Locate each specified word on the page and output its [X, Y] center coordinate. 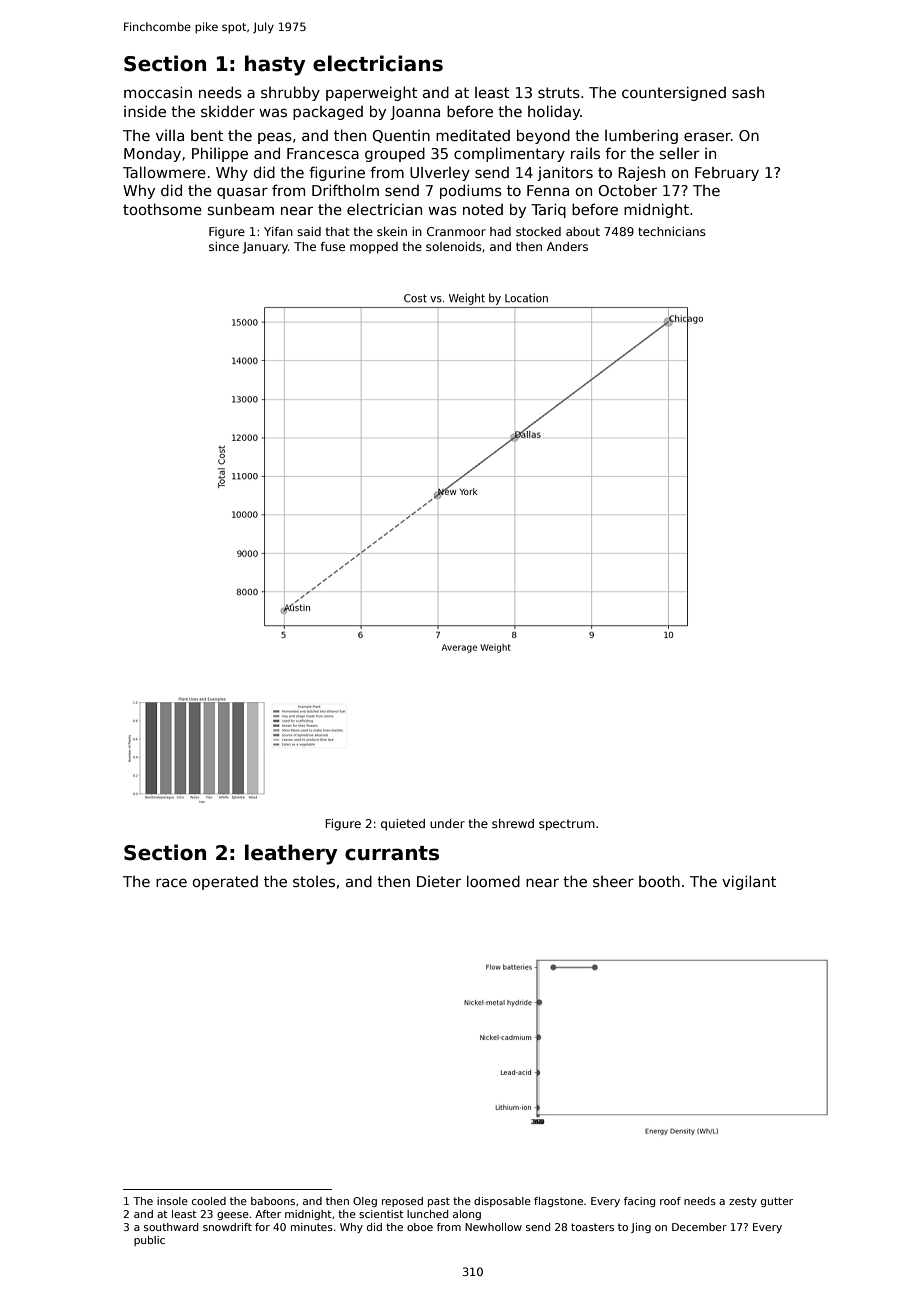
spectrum [567, 825]
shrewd [513, 823]
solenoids [454, 246]
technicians [672, 231]
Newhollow [493, 1227]
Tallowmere [164, 172]
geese [233, 1216]
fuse [333, 246]
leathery [291, 854]
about [583, 231]
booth [659, 881]
